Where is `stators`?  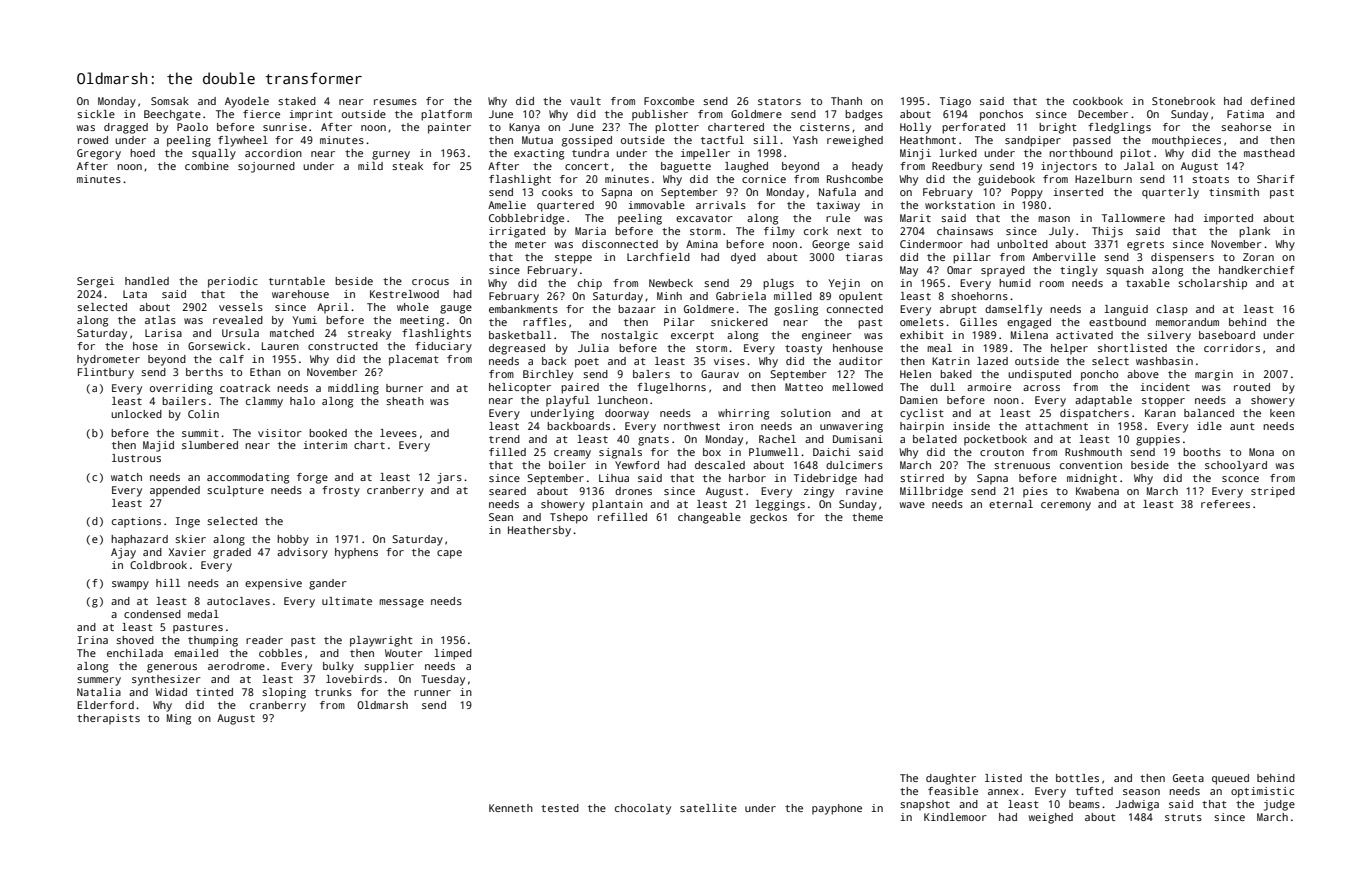
stators is located at coordinates (779, 101).
